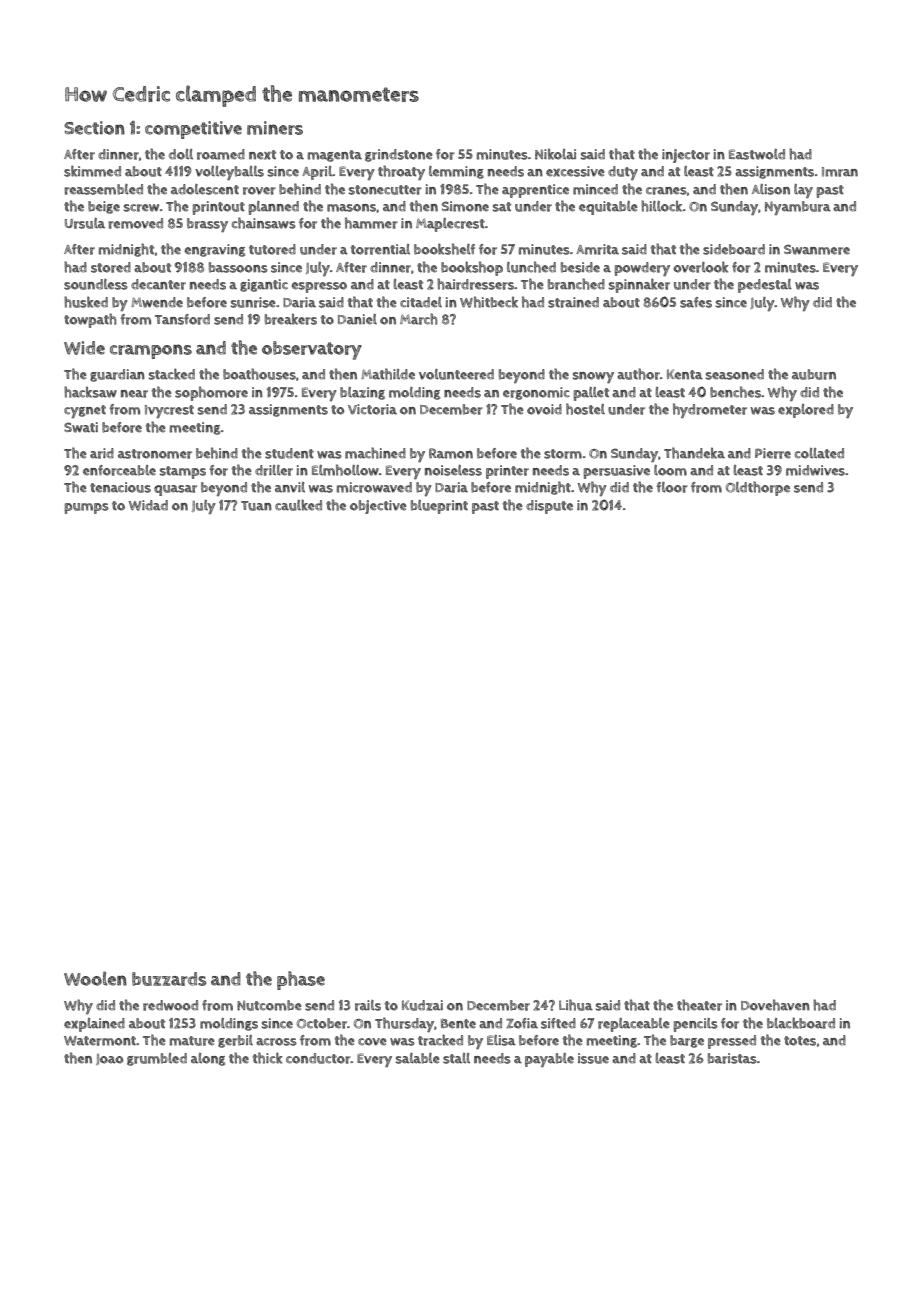  Describe the element at coordinates (439, 507) in the document. I see `blueprint` at that location.
